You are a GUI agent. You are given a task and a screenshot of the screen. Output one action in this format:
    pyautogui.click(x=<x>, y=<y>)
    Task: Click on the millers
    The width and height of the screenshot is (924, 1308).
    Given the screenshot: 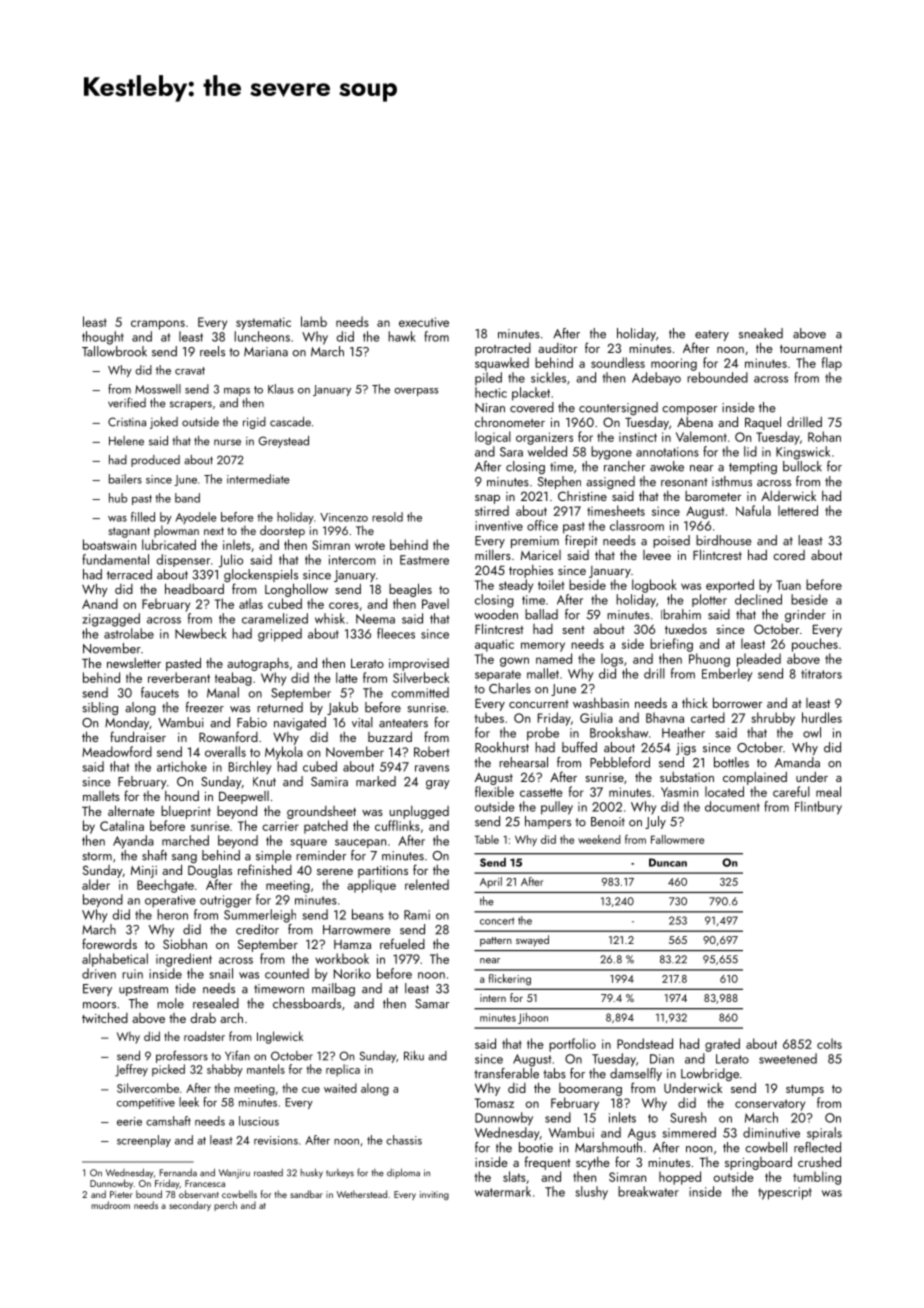 What is the action you would take?
    pyautogui.click(x=493, y=555)
